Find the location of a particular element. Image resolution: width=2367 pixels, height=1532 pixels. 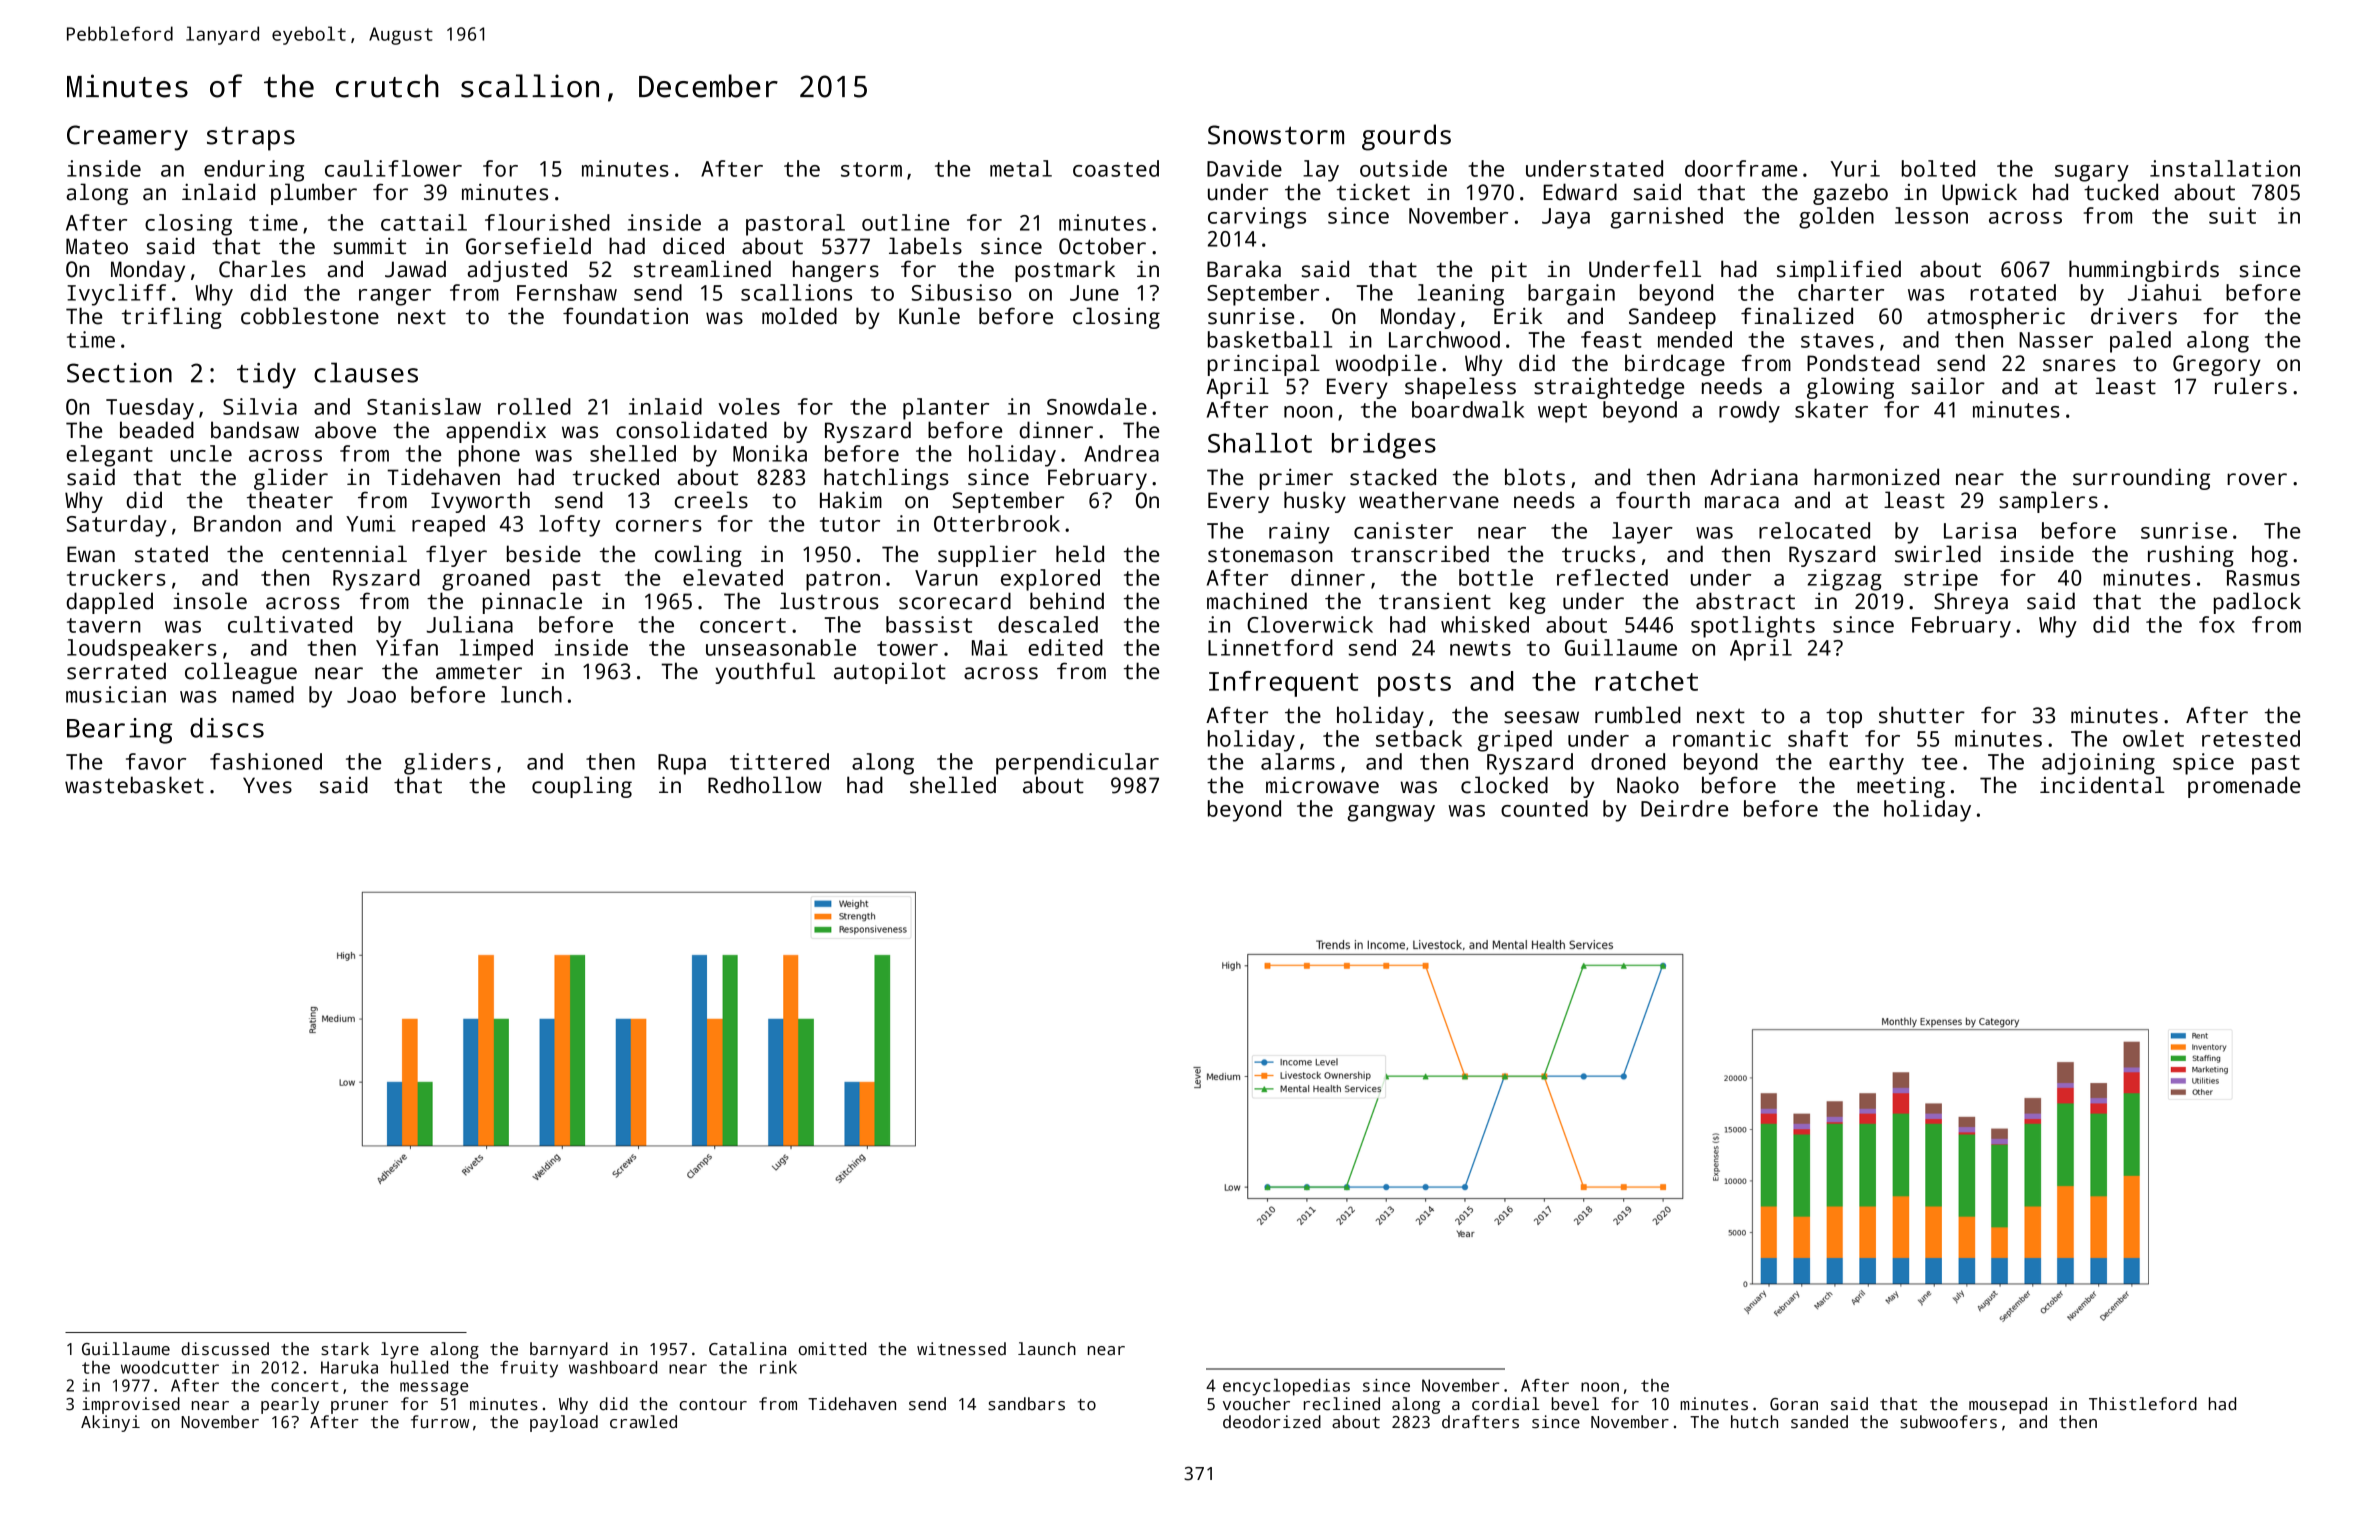

pearly is located at coordinates (290, 1405).
